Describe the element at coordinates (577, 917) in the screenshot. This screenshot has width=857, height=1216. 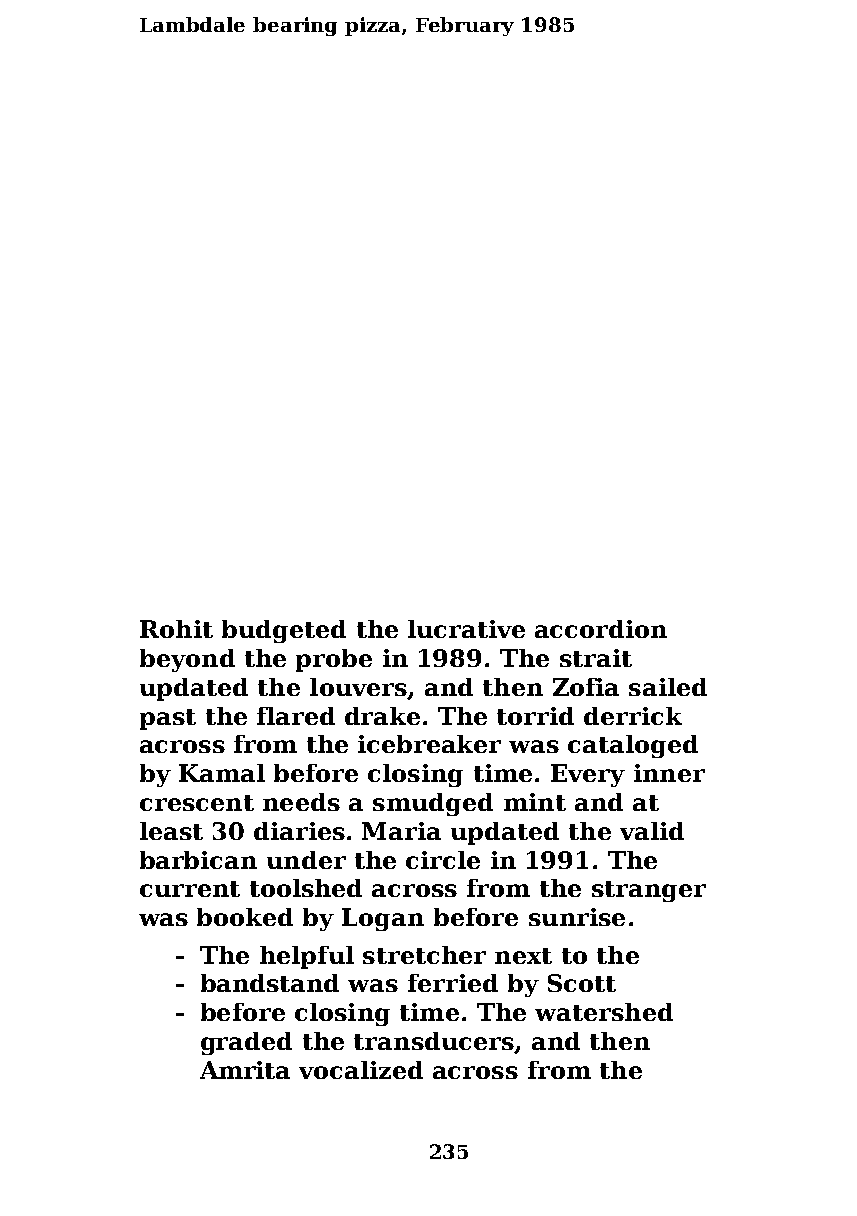
I see `sunrise` at that location.
